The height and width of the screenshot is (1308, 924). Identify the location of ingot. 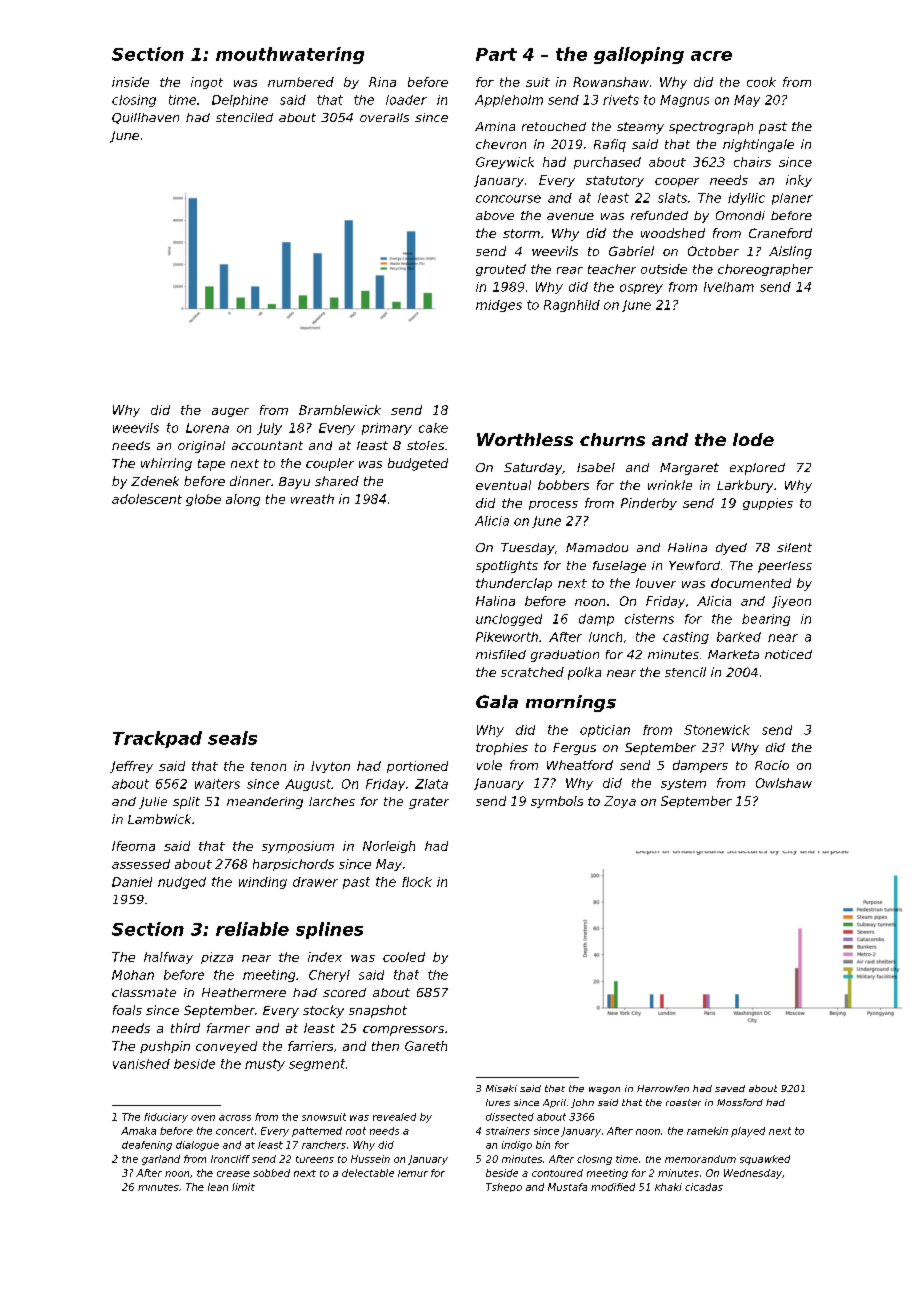
(207, 83).
